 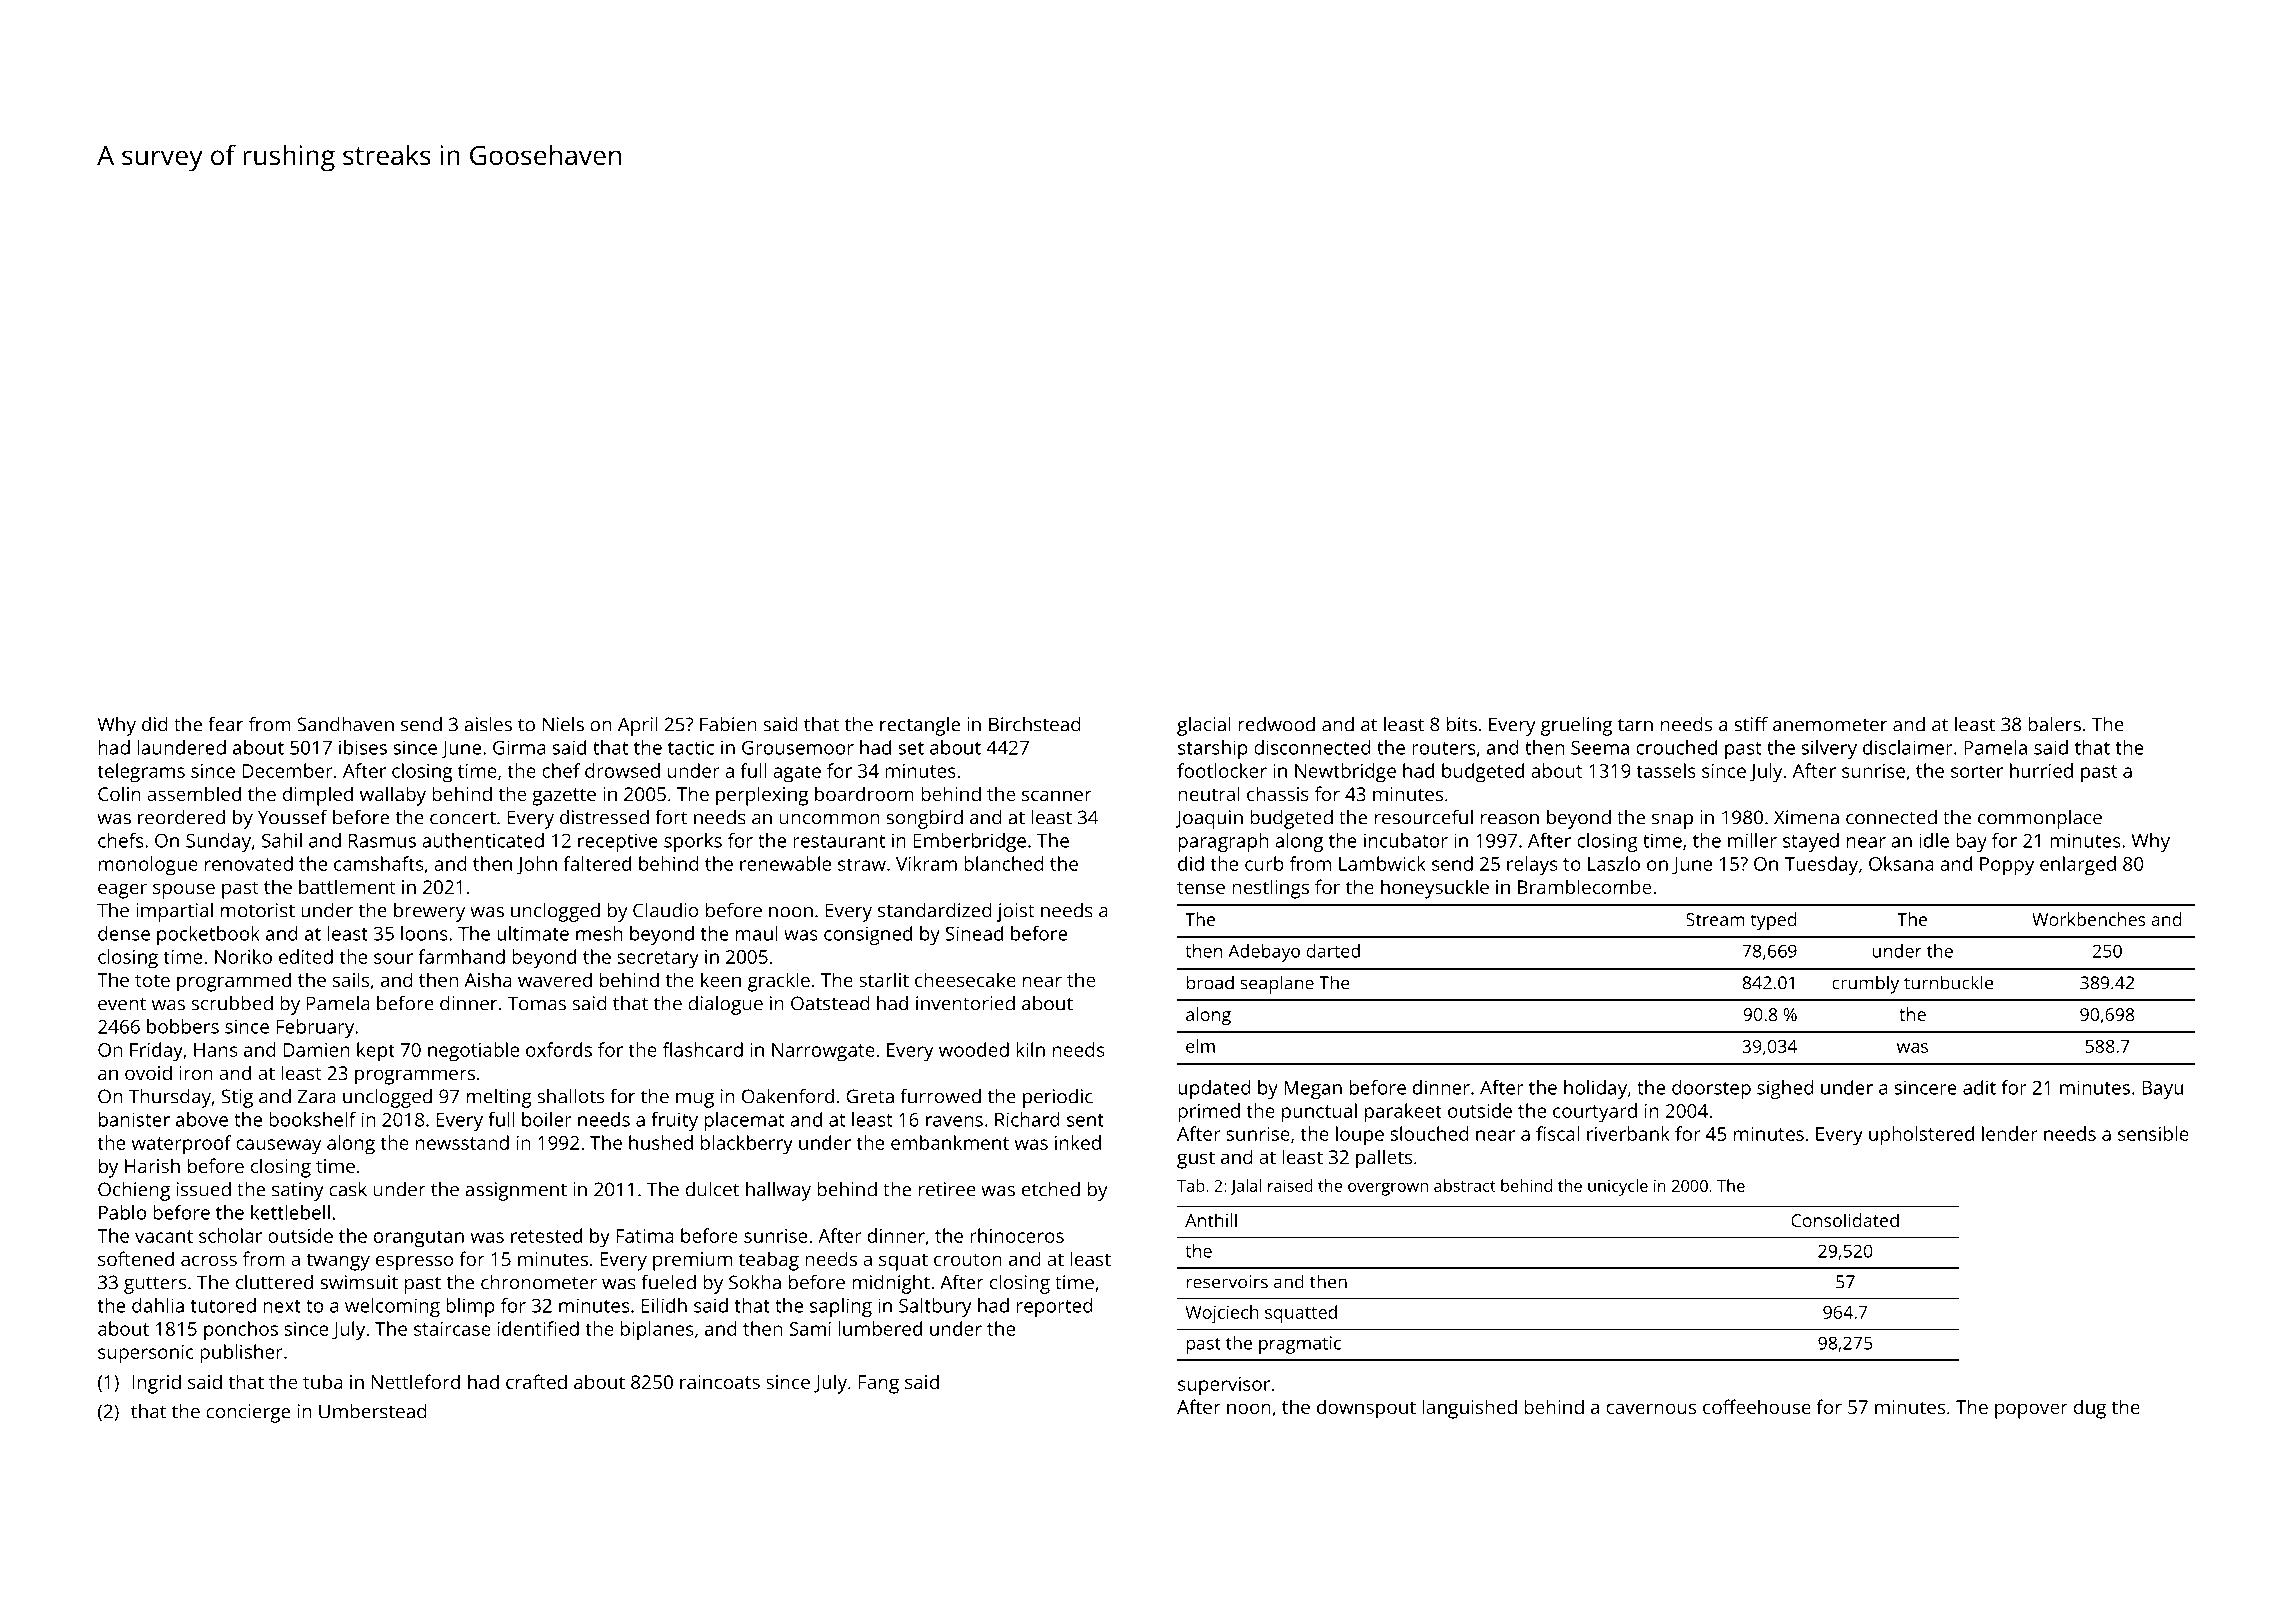 What do you see at coordinates (1614, 863) in the screenshot?
I see `Laszlo` at bounding box center [1614, 863].
